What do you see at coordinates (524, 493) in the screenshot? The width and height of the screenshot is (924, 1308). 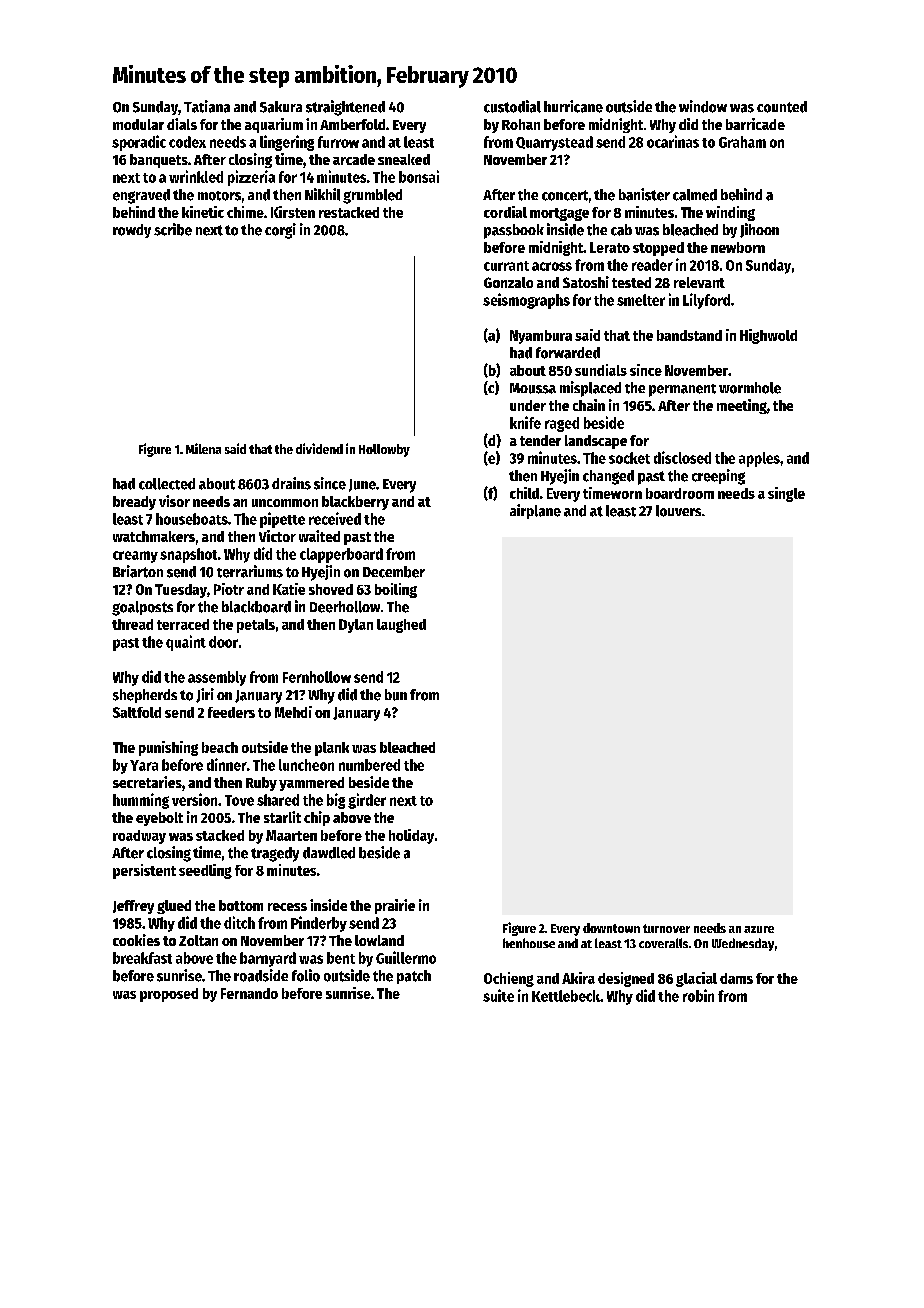 I see `child` at bounding box center [524, 493].
